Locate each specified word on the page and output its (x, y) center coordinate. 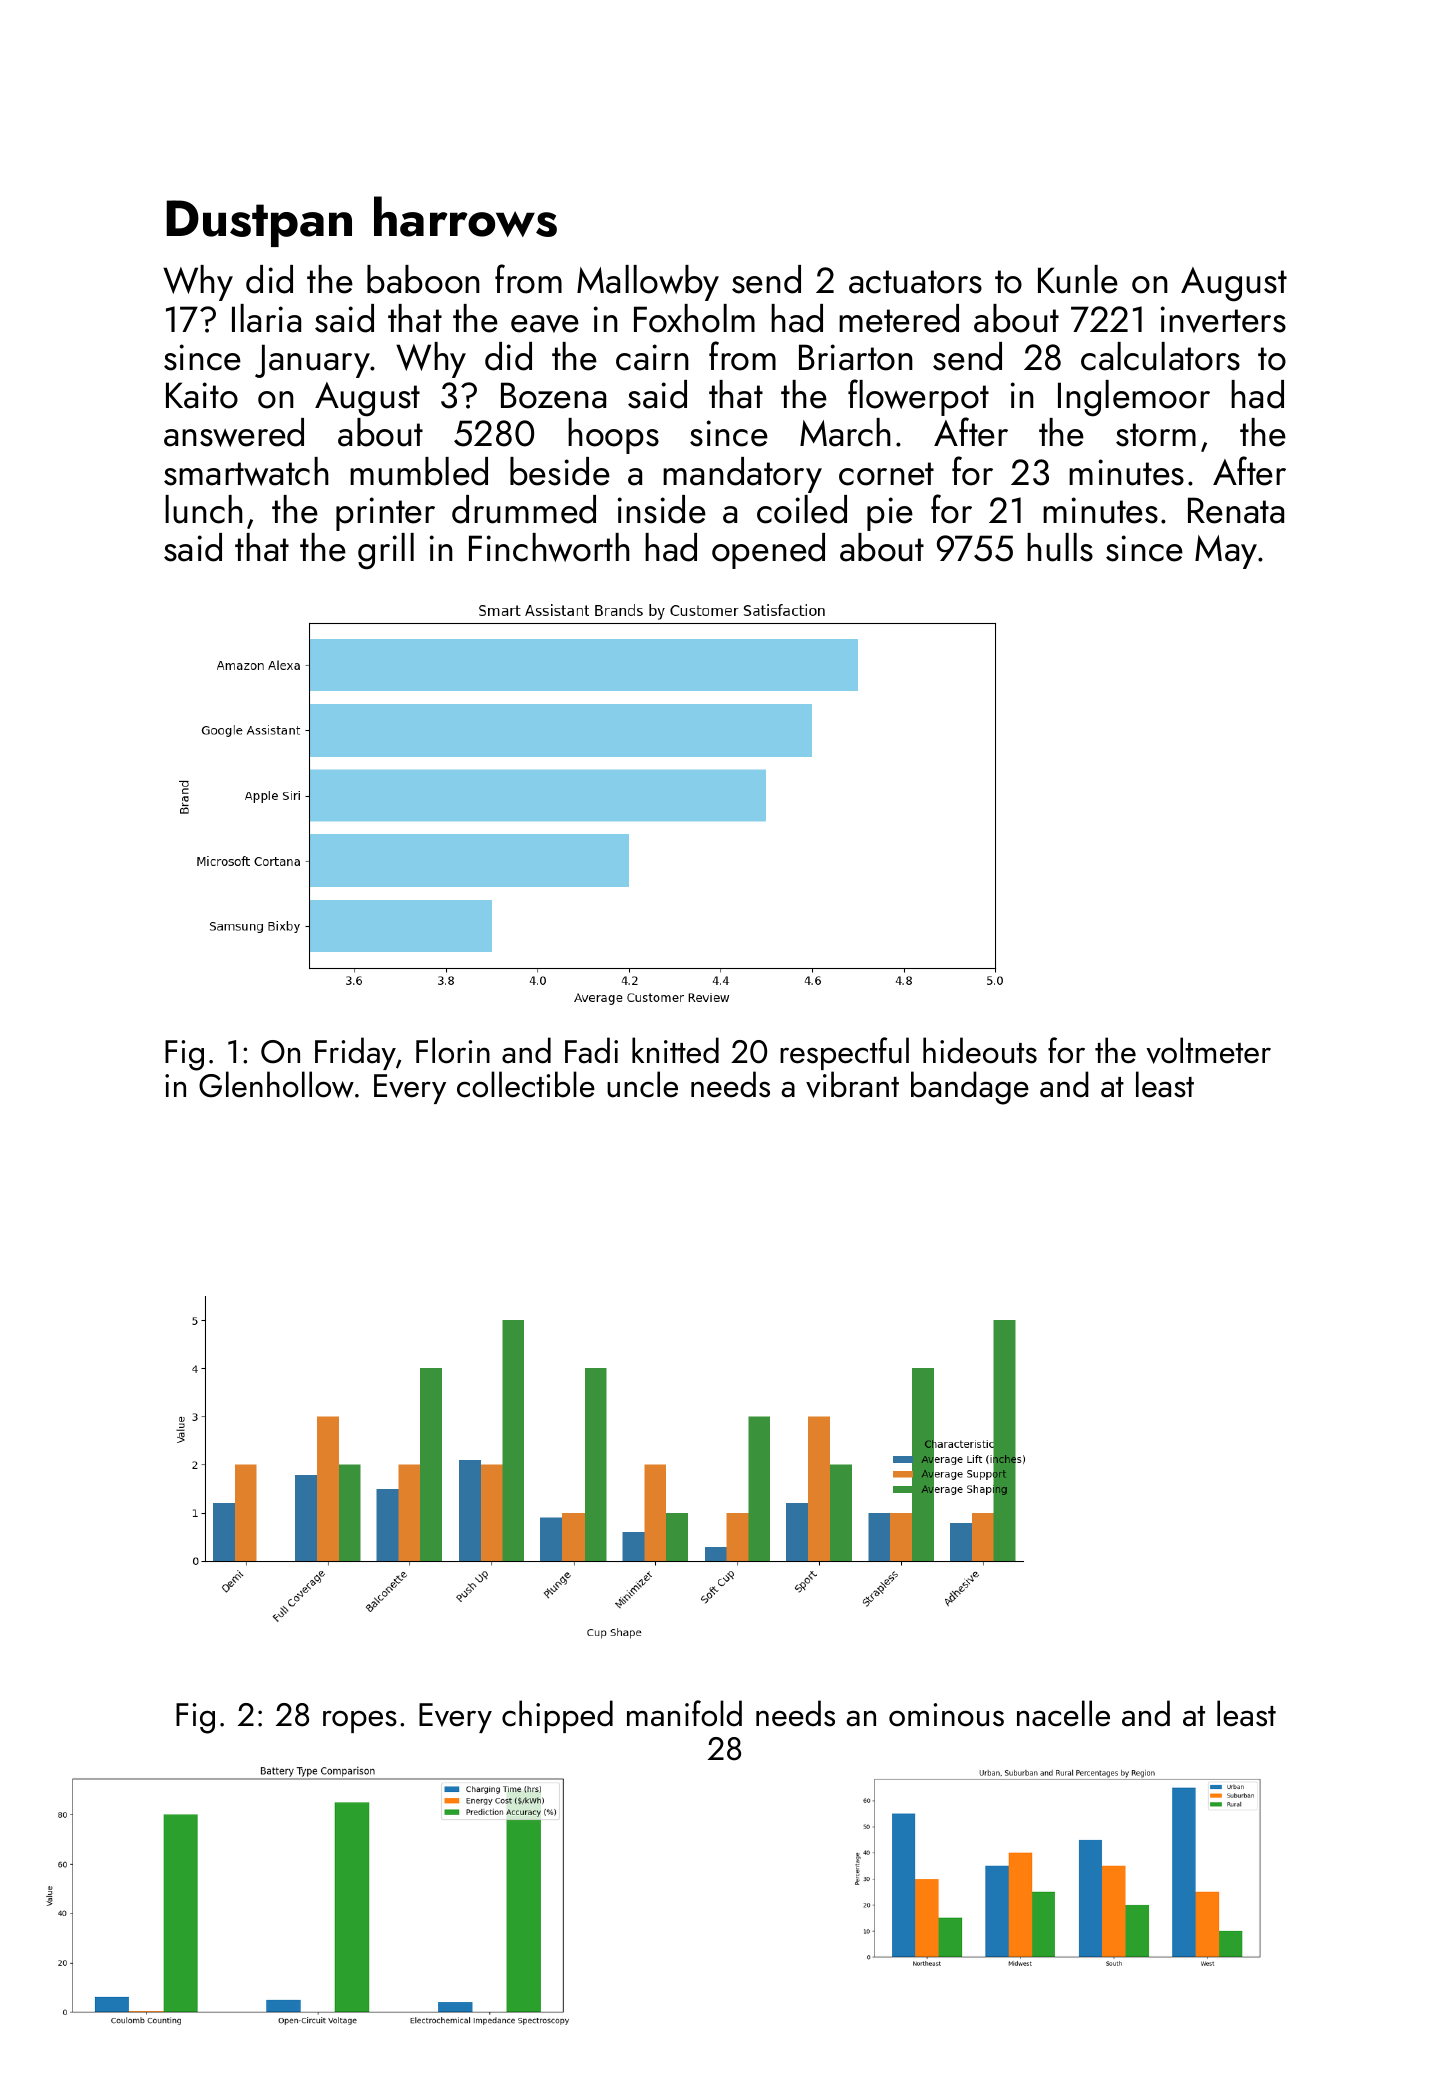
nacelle (1063, 1713)
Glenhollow (276, 1085)
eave (545, 324)
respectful (844, 1053)
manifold (684, 1713)
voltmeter (1208, 1050)
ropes (360, 1721)
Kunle (1078, 279)
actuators (915, 282)
